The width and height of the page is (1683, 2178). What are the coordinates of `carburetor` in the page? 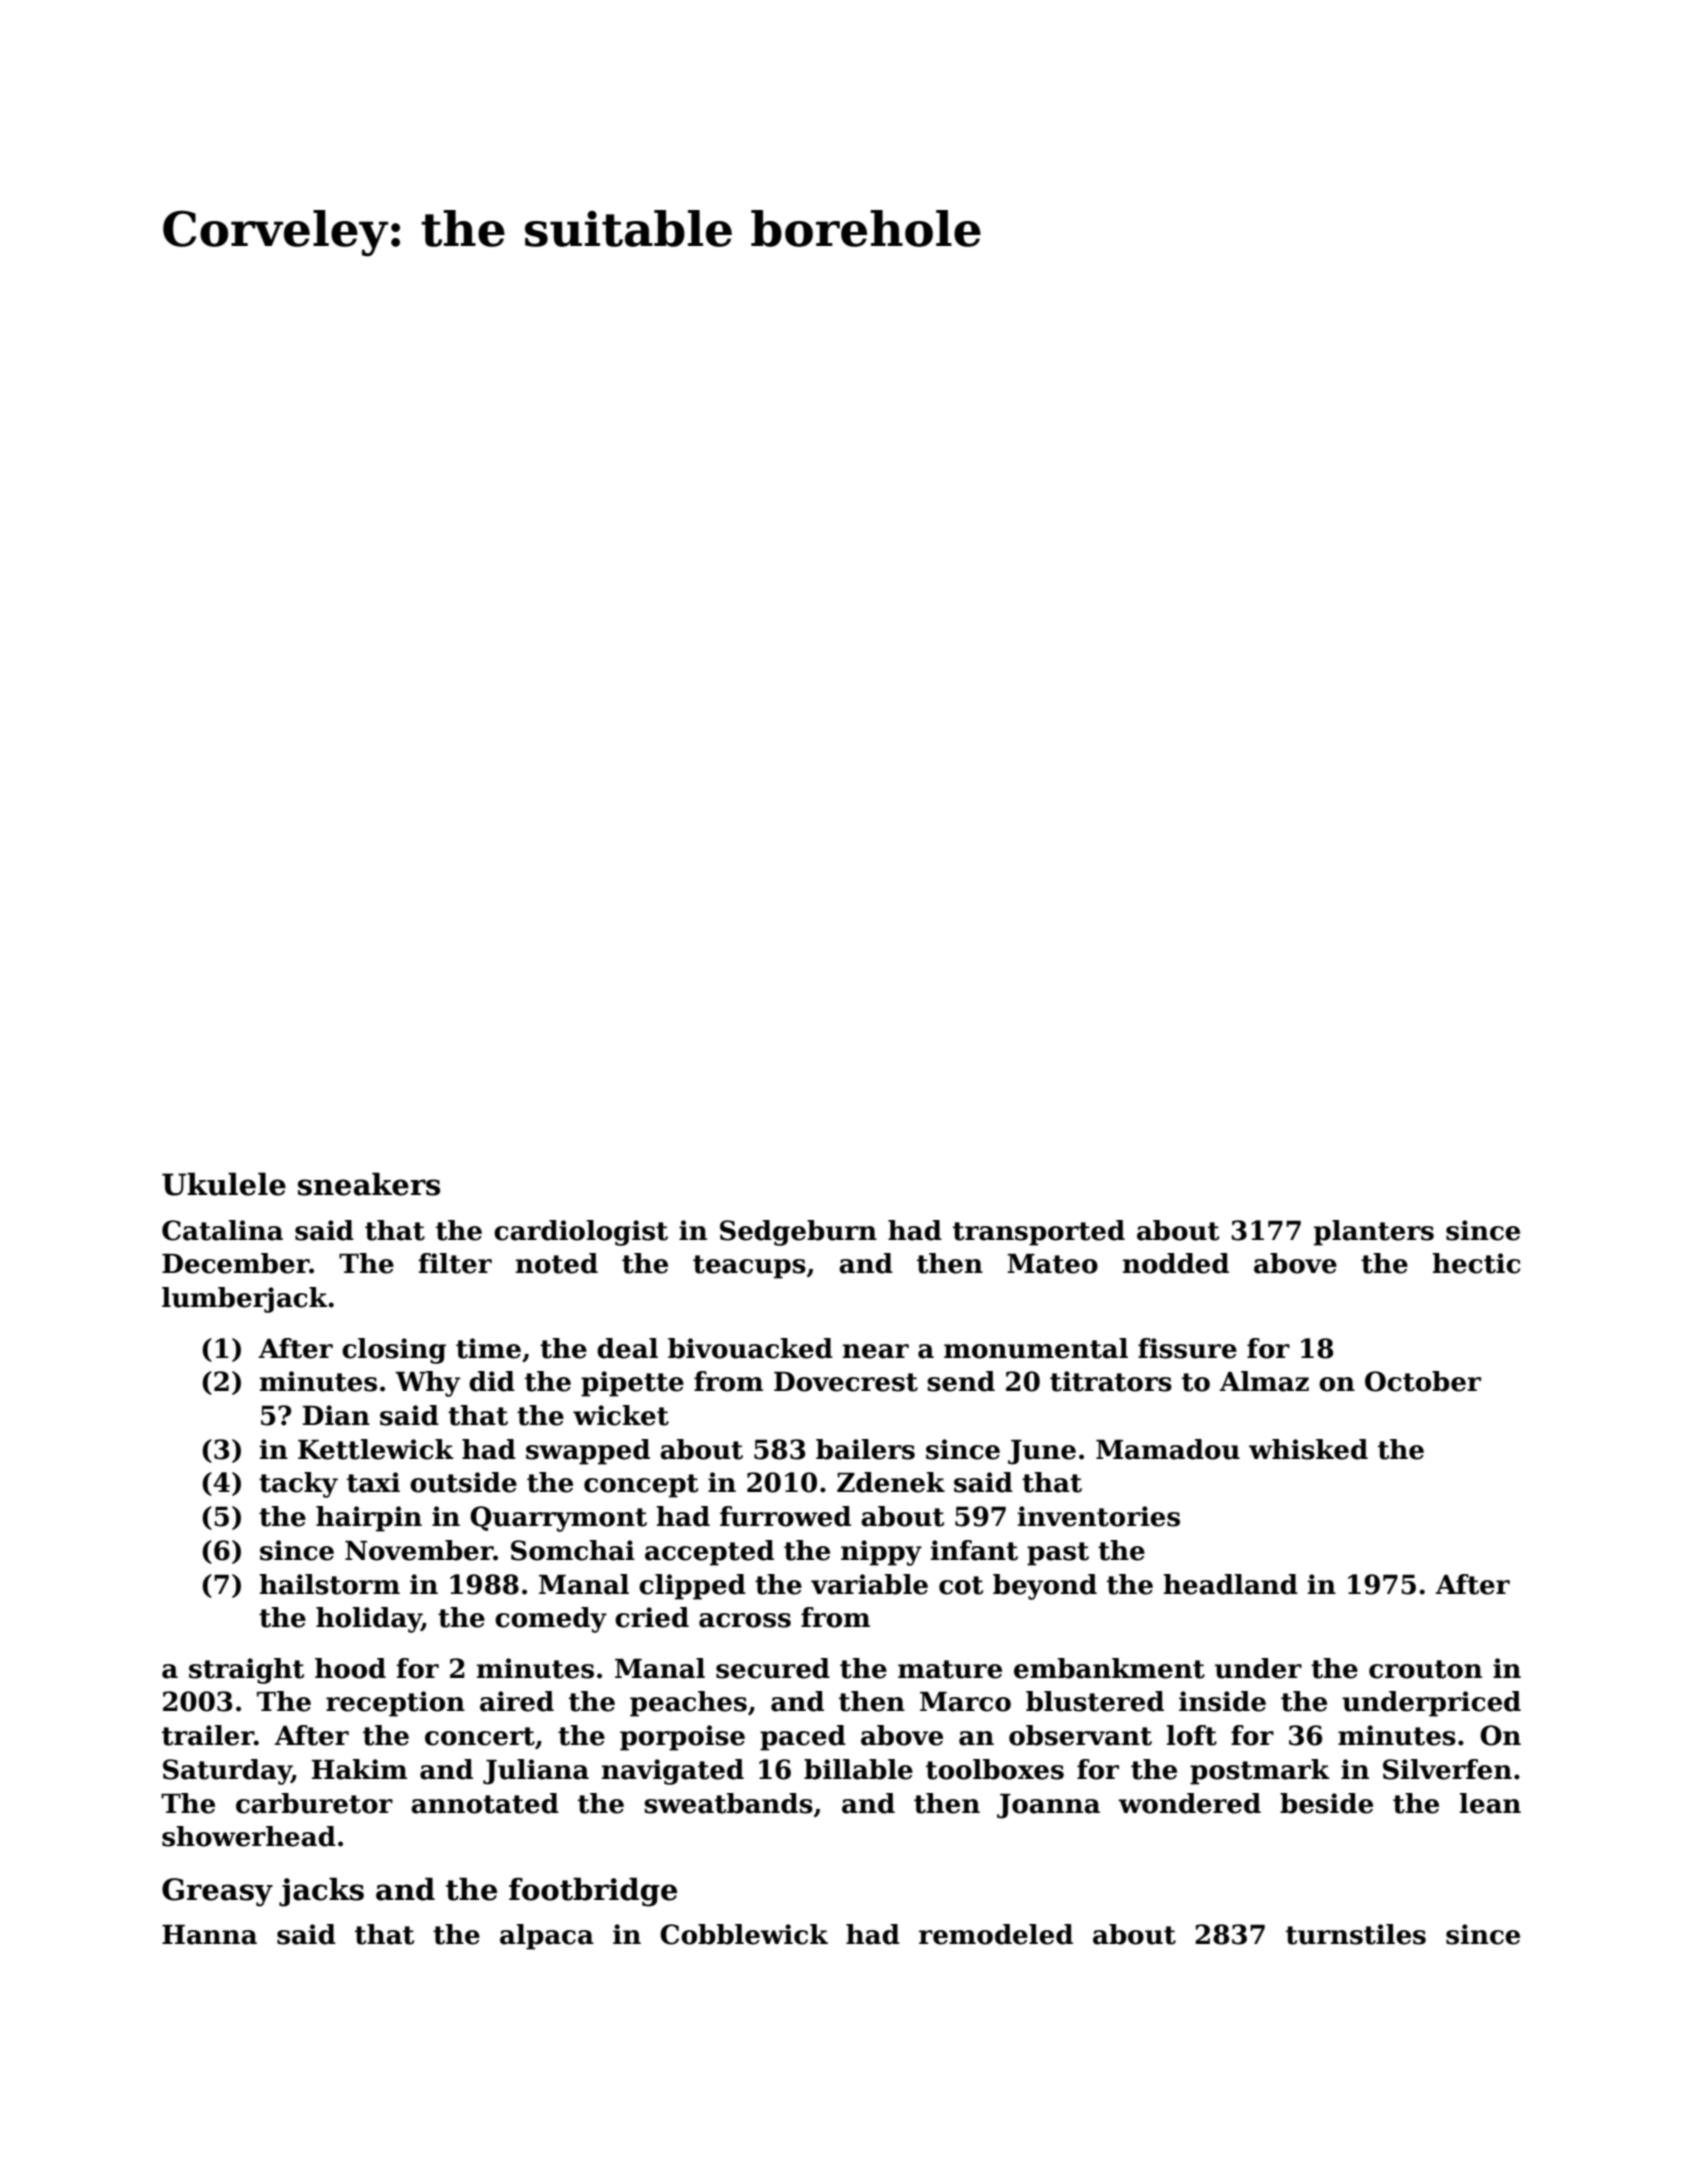 It's located at (314, 1803).
